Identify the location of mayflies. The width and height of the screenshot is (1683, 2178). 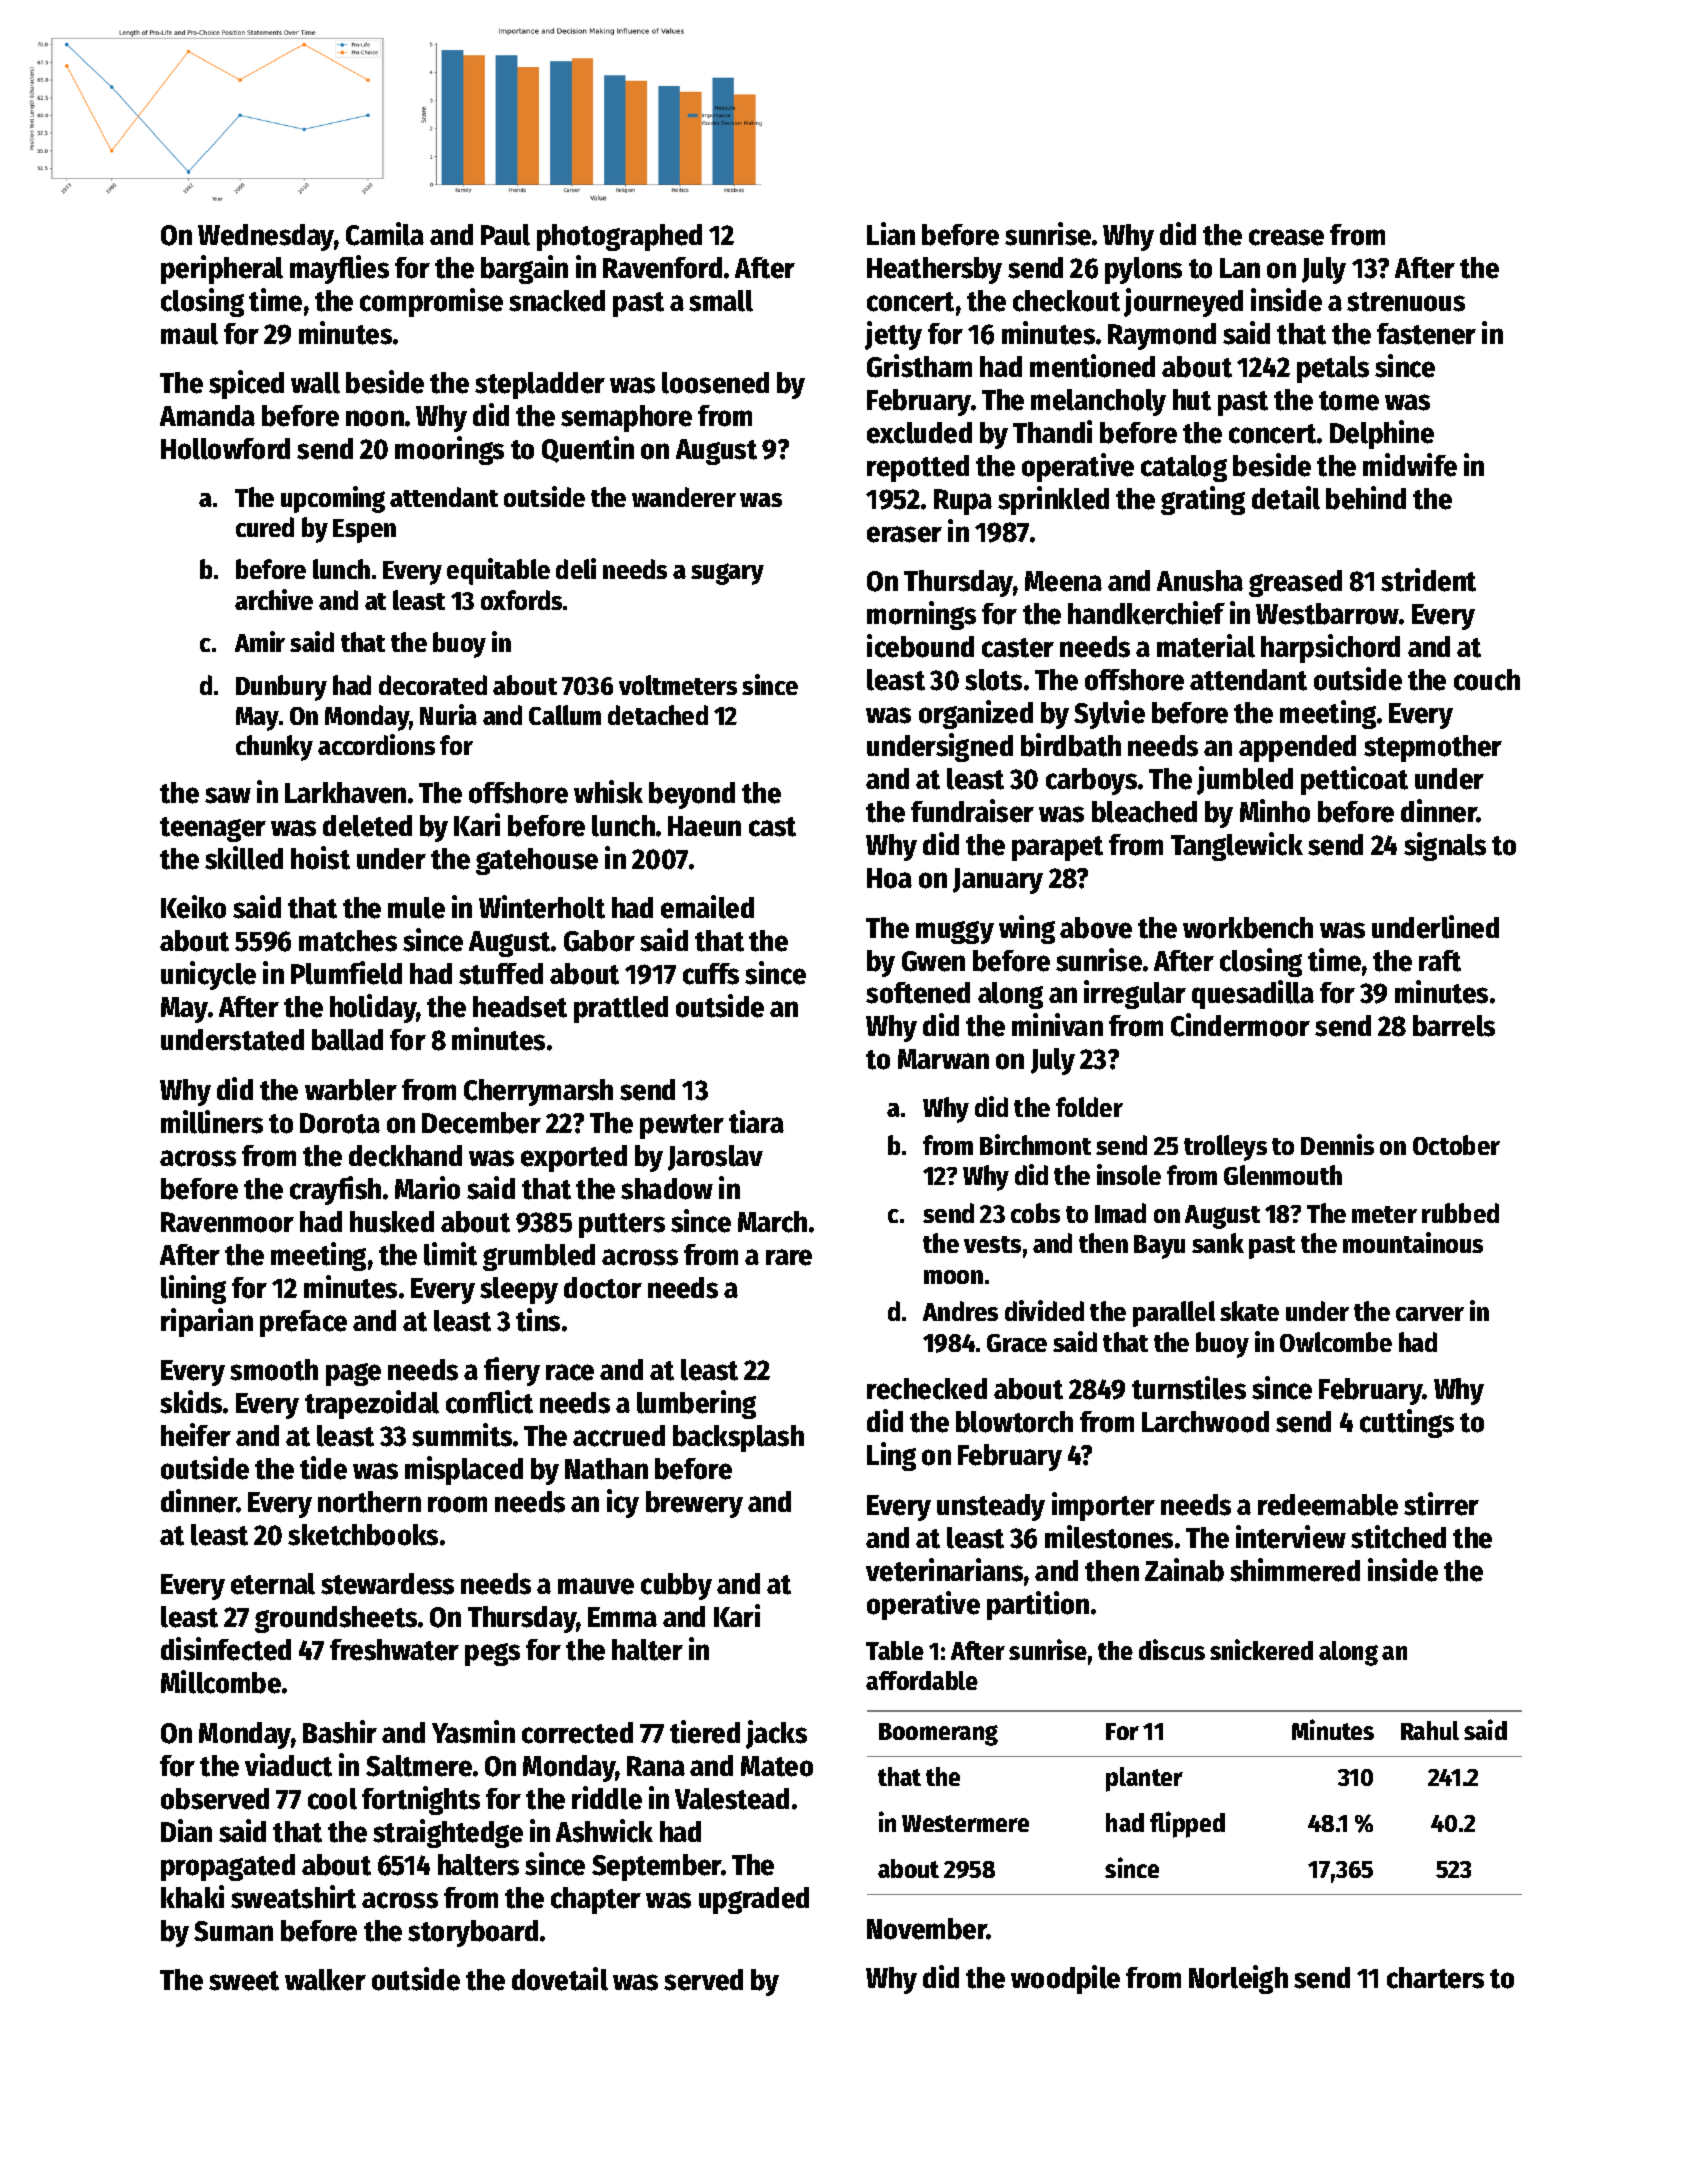
(339, 269).
